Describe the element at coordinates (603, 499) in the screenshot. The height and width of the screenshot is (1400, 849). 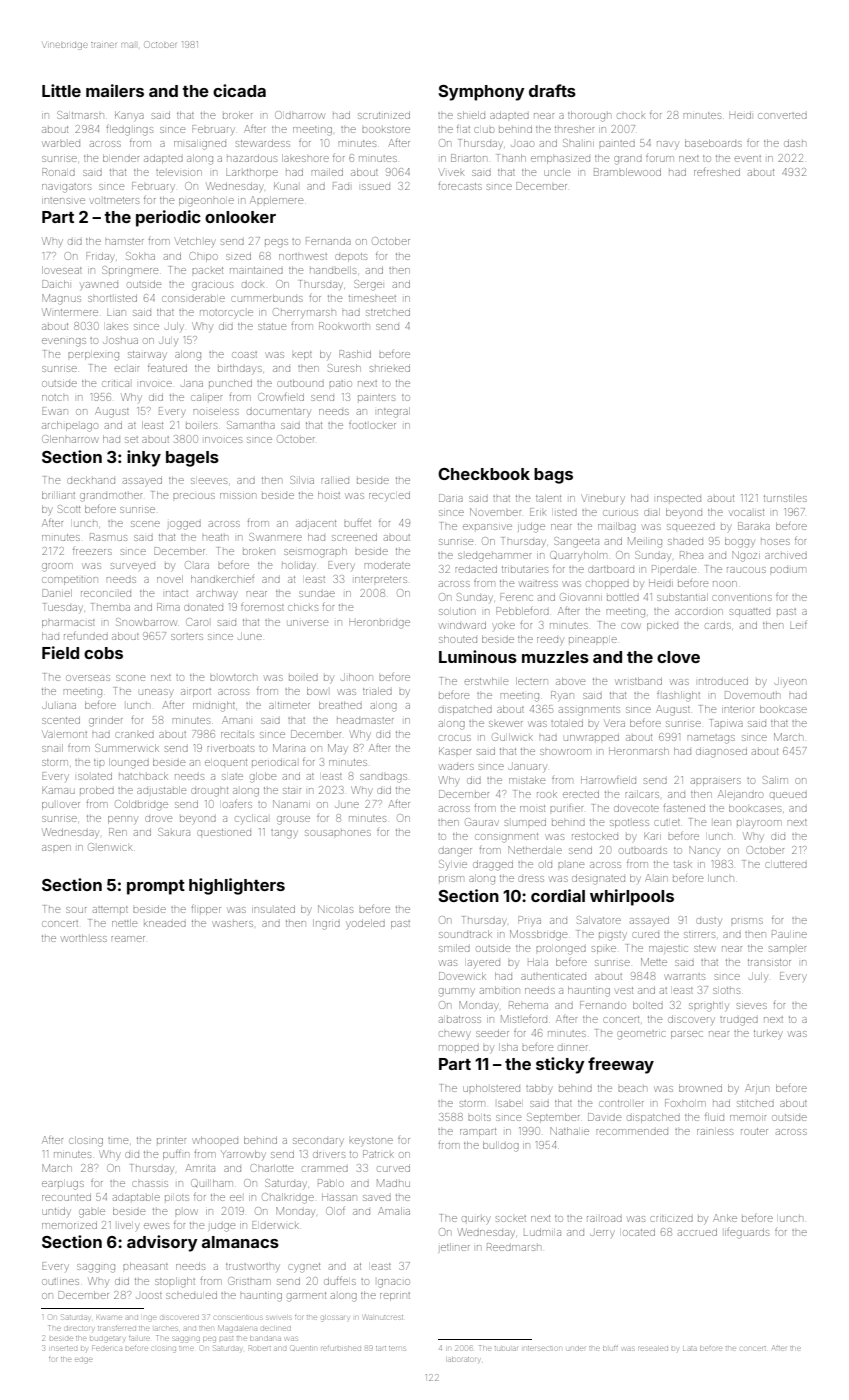
I see `Vinebury` at that location.
